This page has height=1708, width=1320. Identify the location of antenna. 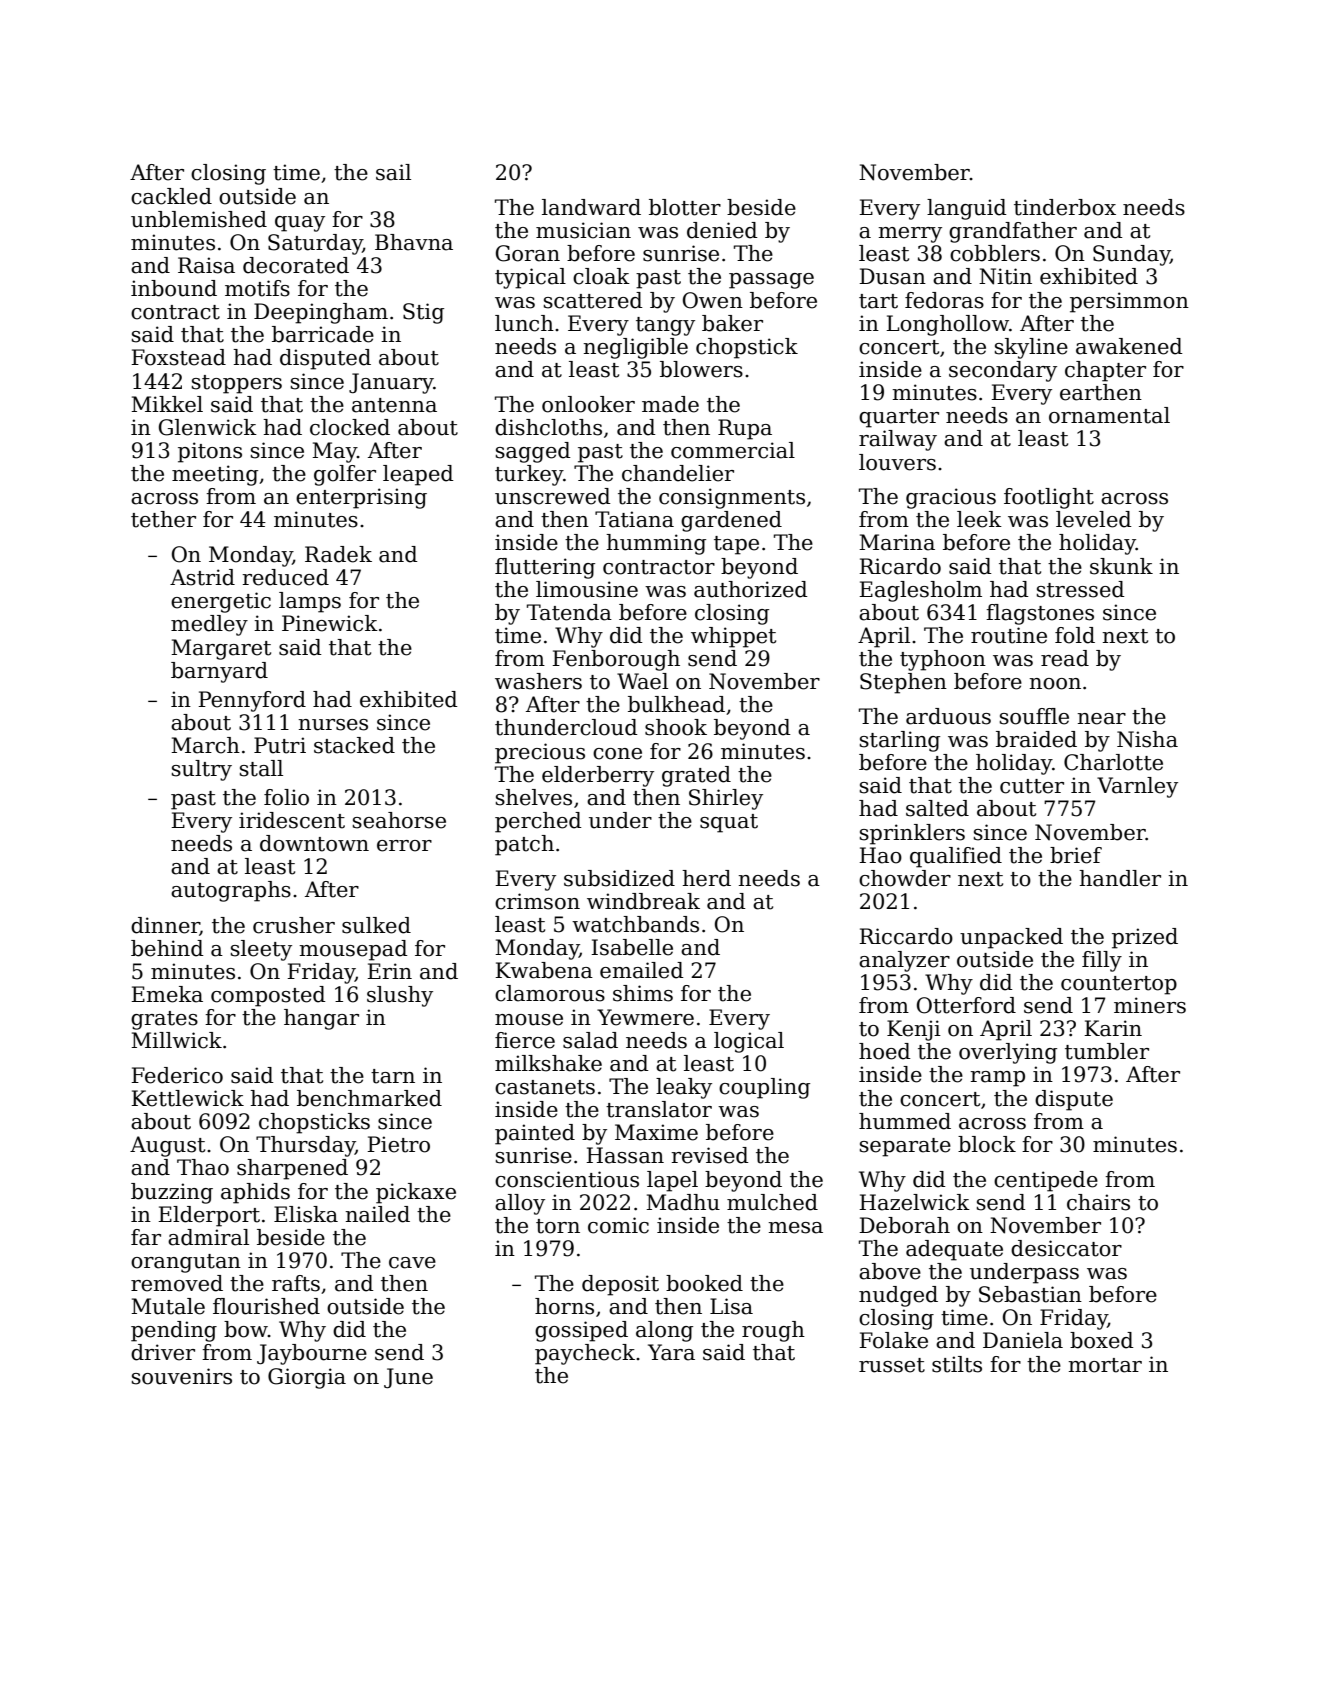
(394, 405).
